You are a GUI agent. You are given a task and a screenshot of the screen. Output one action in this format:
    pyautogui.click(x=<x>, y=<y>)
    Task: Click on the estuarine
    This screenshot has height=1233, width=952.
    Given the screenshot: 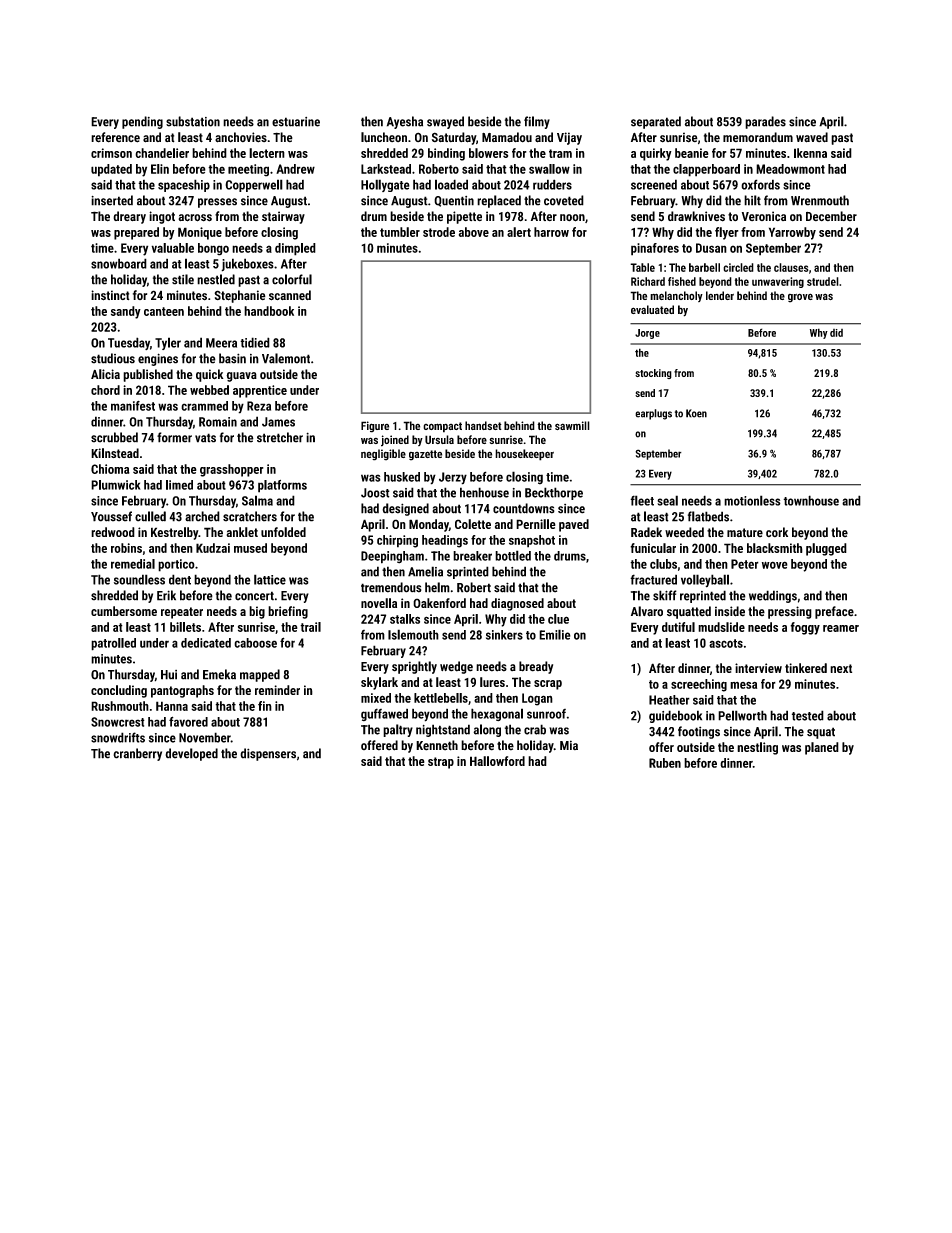 What is the action you would take?
    pyautogui.click(x=296, y=122)
